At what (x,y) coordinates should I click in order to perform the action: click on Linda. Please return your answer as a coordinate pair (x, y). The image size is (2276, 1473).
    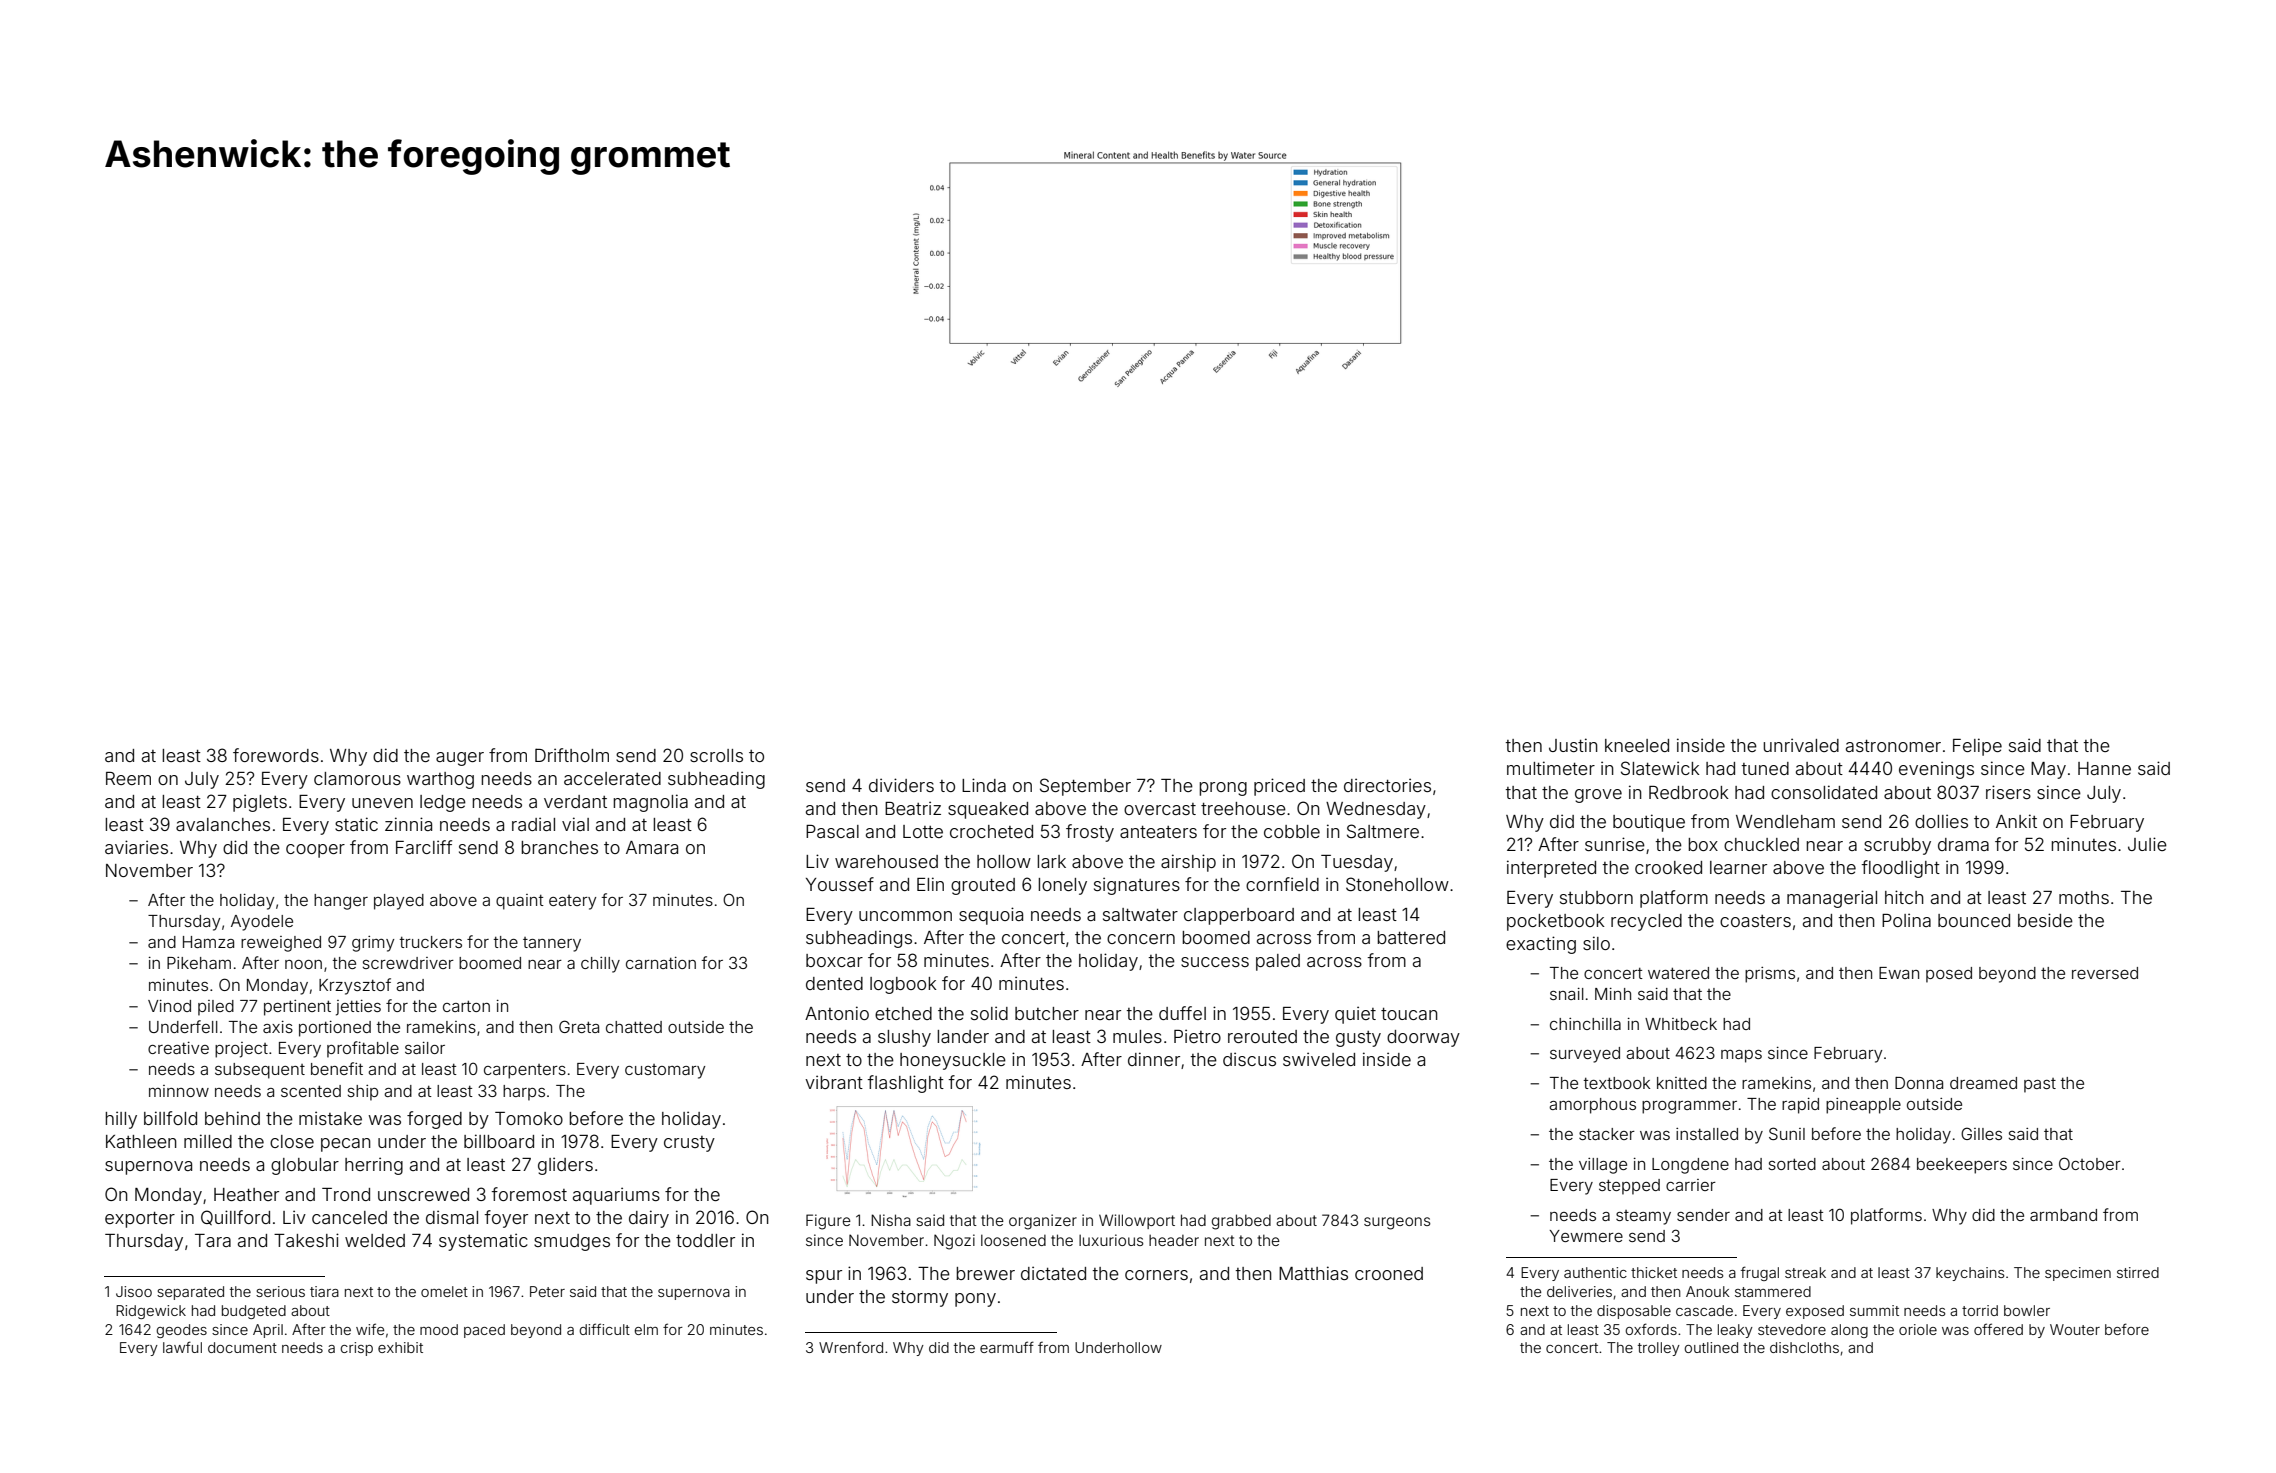
    Looking at the image, I should click on (984, 785).
